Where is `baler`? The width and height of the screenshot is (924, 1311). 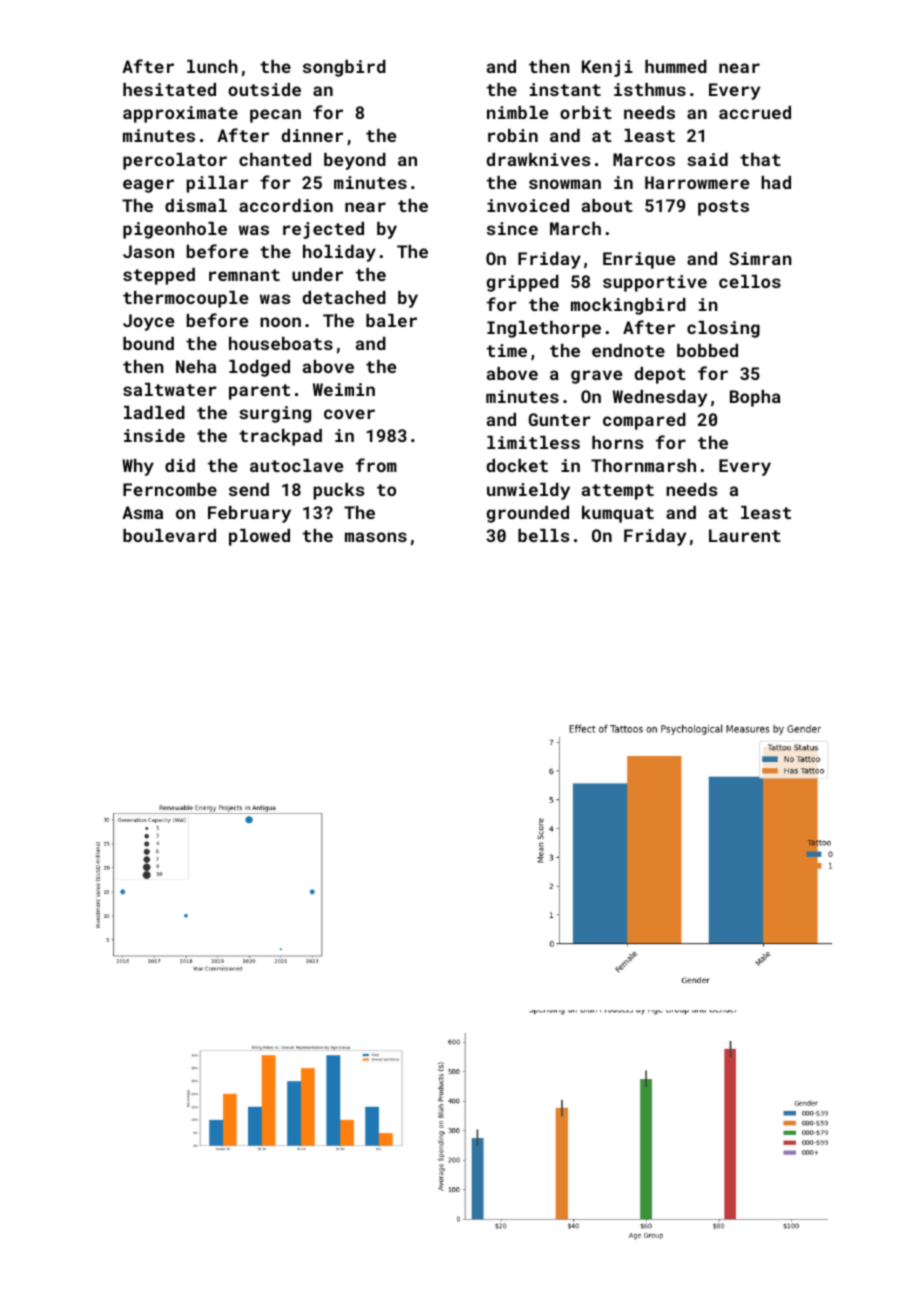
baler is located at coordinates (391, 320).
